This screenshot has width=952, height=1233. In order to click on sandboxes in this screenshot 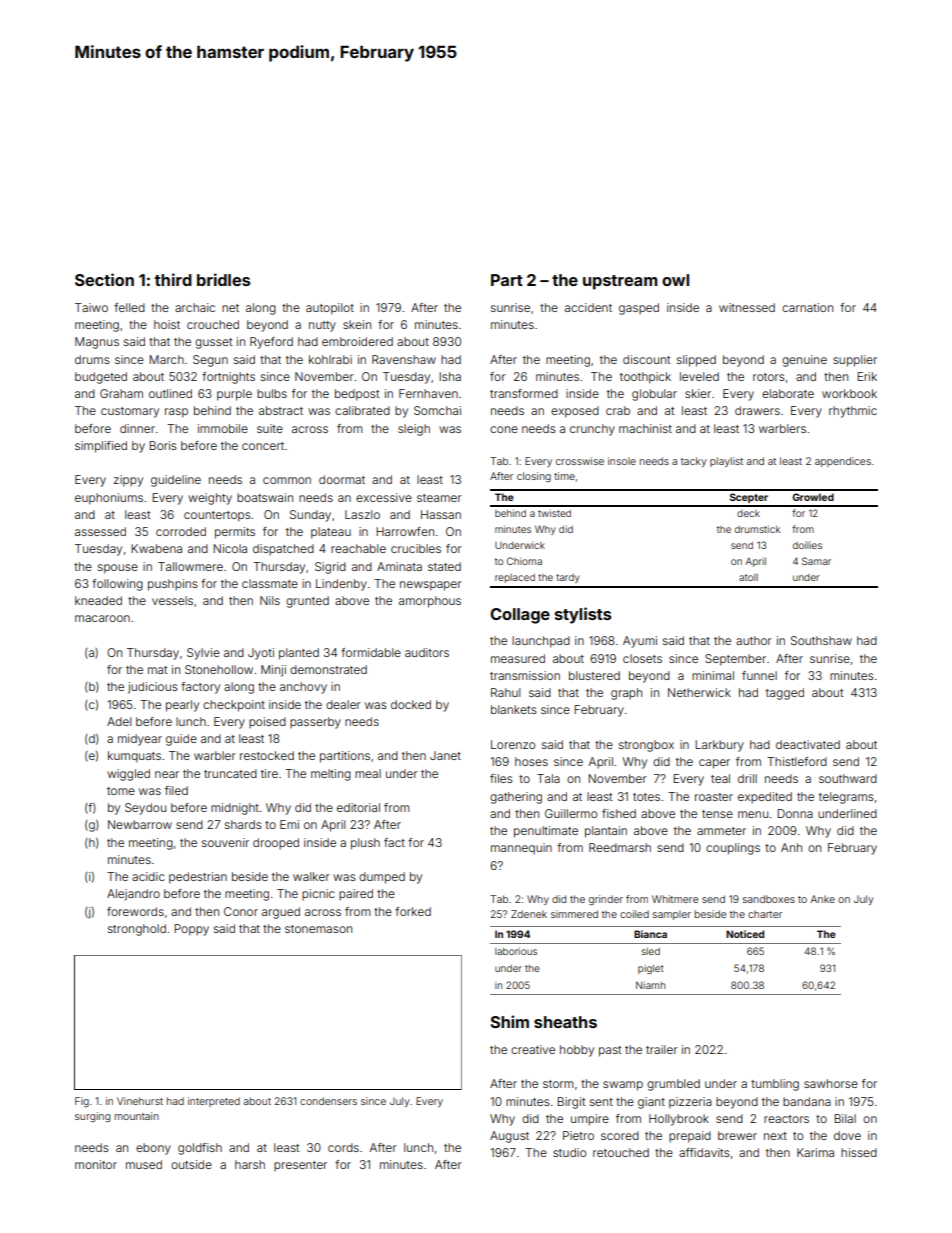, I will do `click(769, 899)`.
